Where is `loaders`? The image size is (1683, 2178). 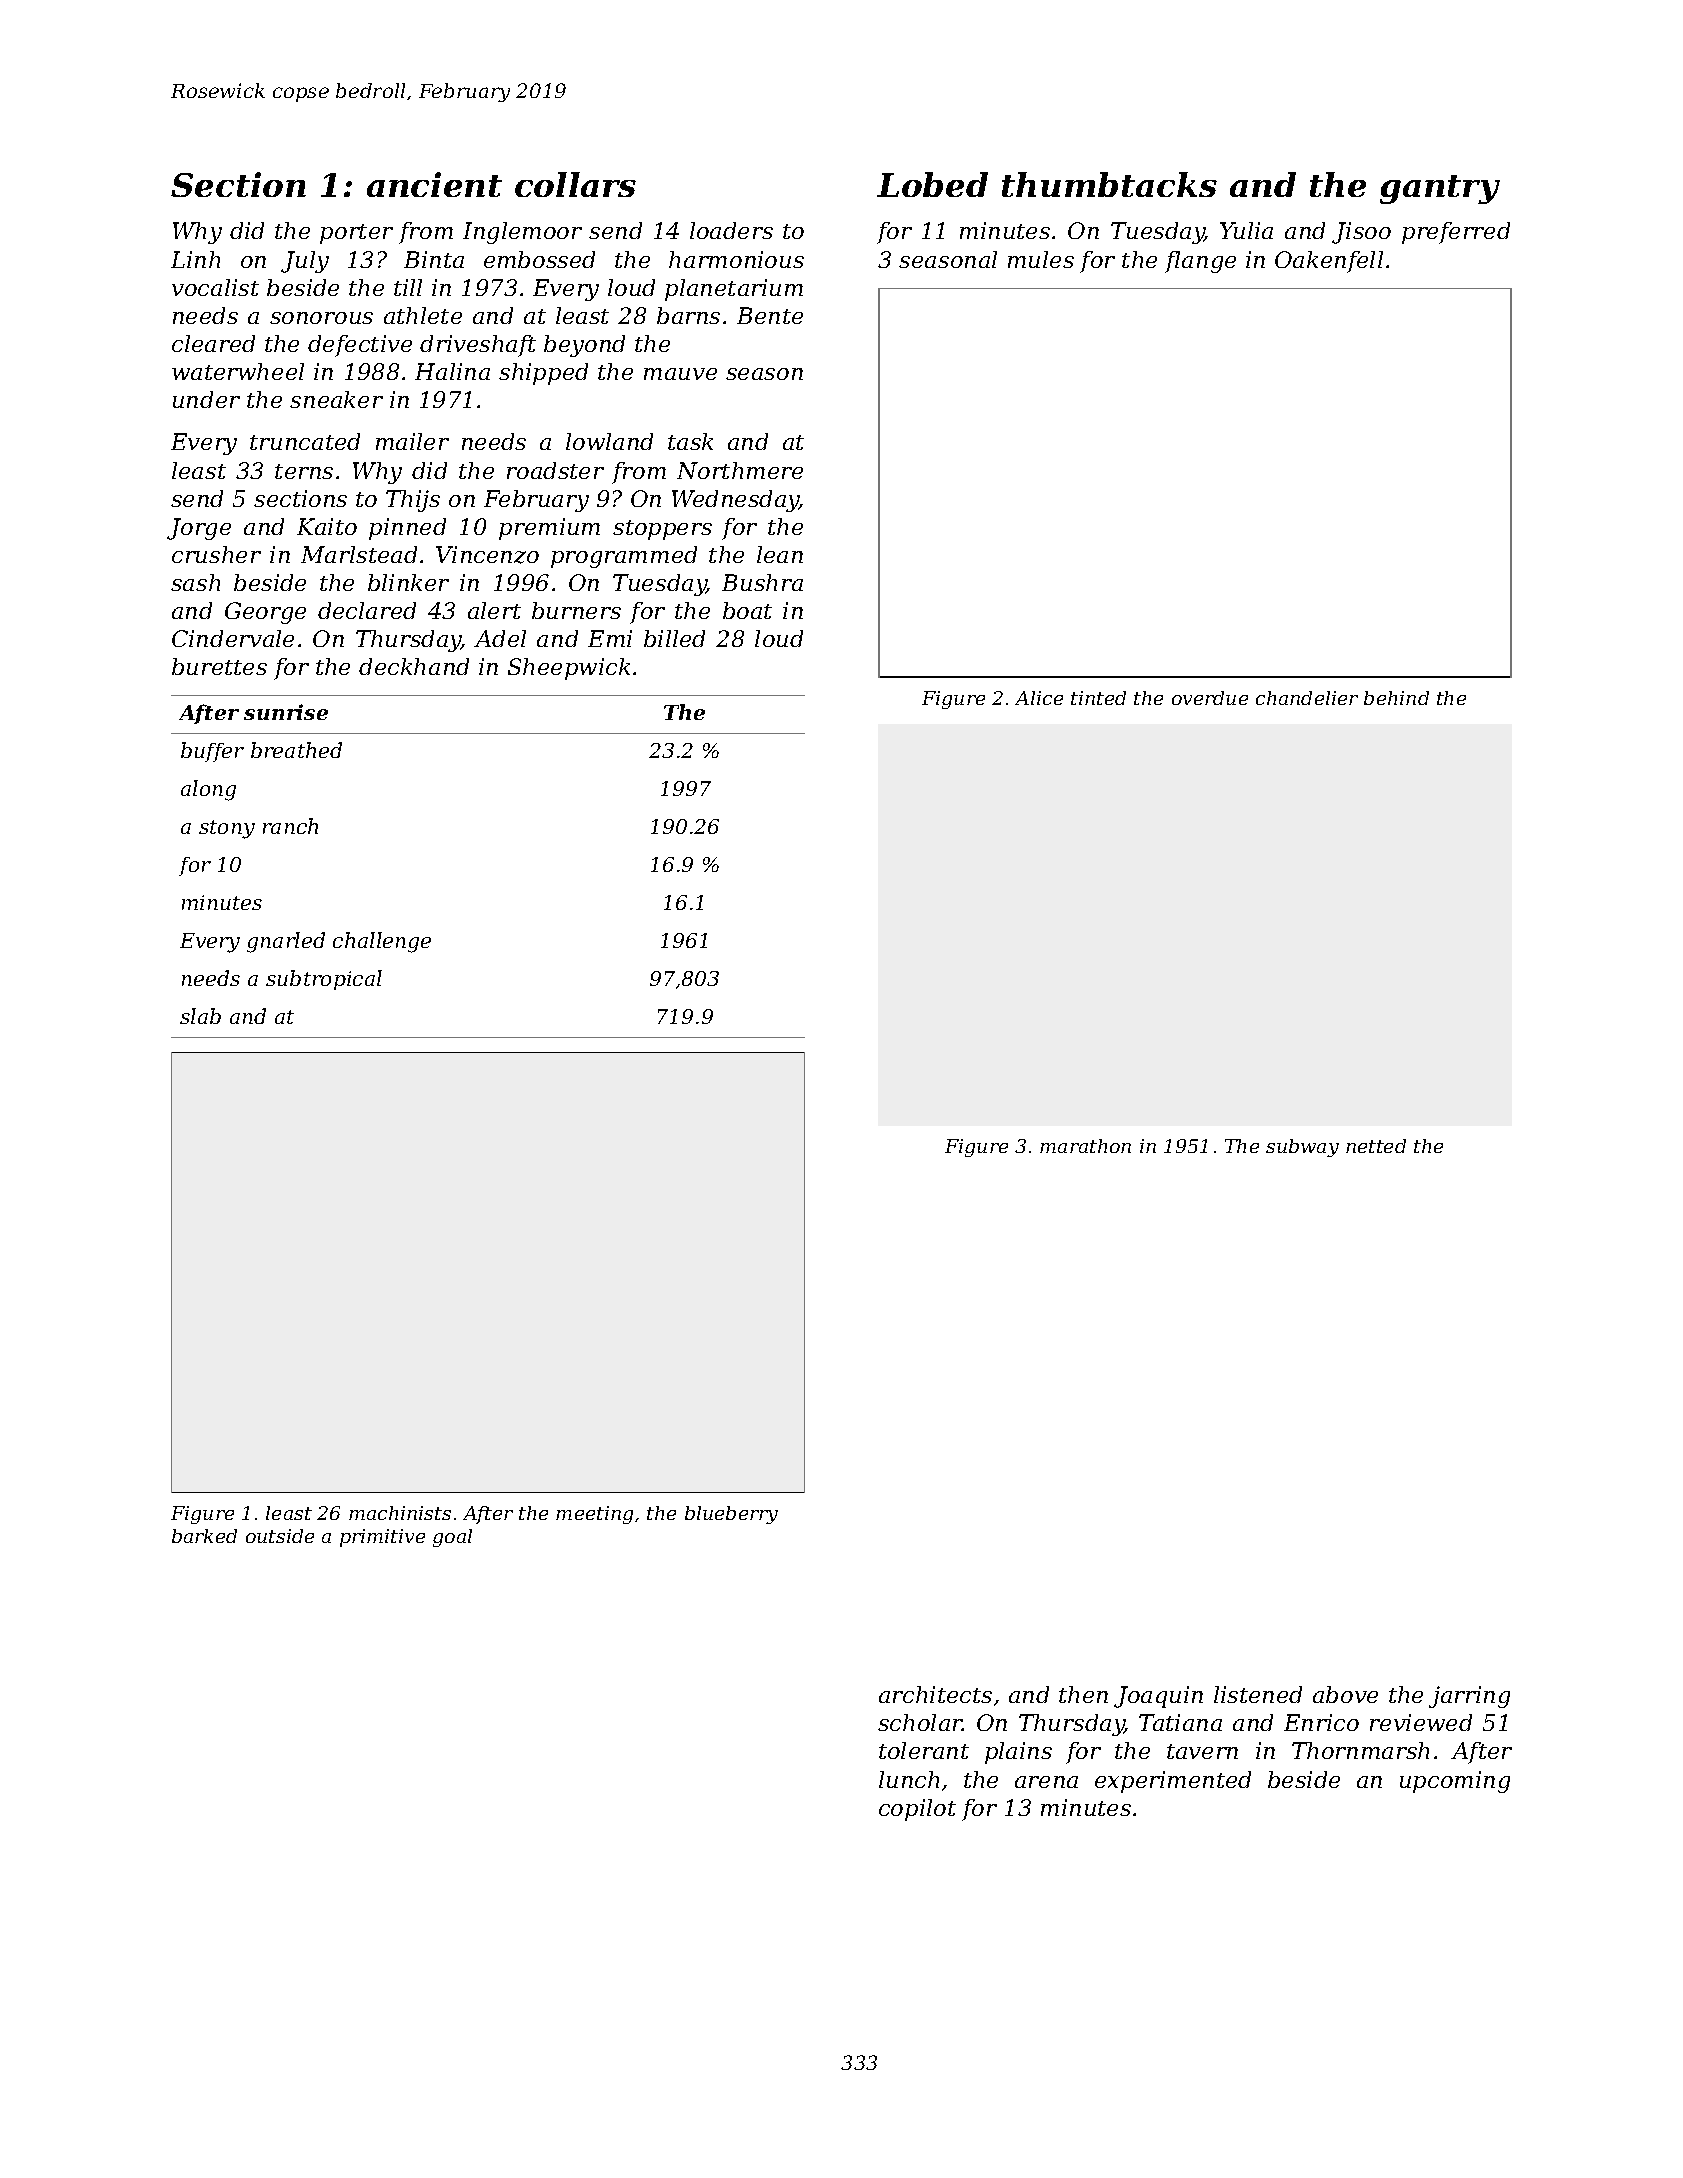 loaders is located at coordinates (731, 230).
